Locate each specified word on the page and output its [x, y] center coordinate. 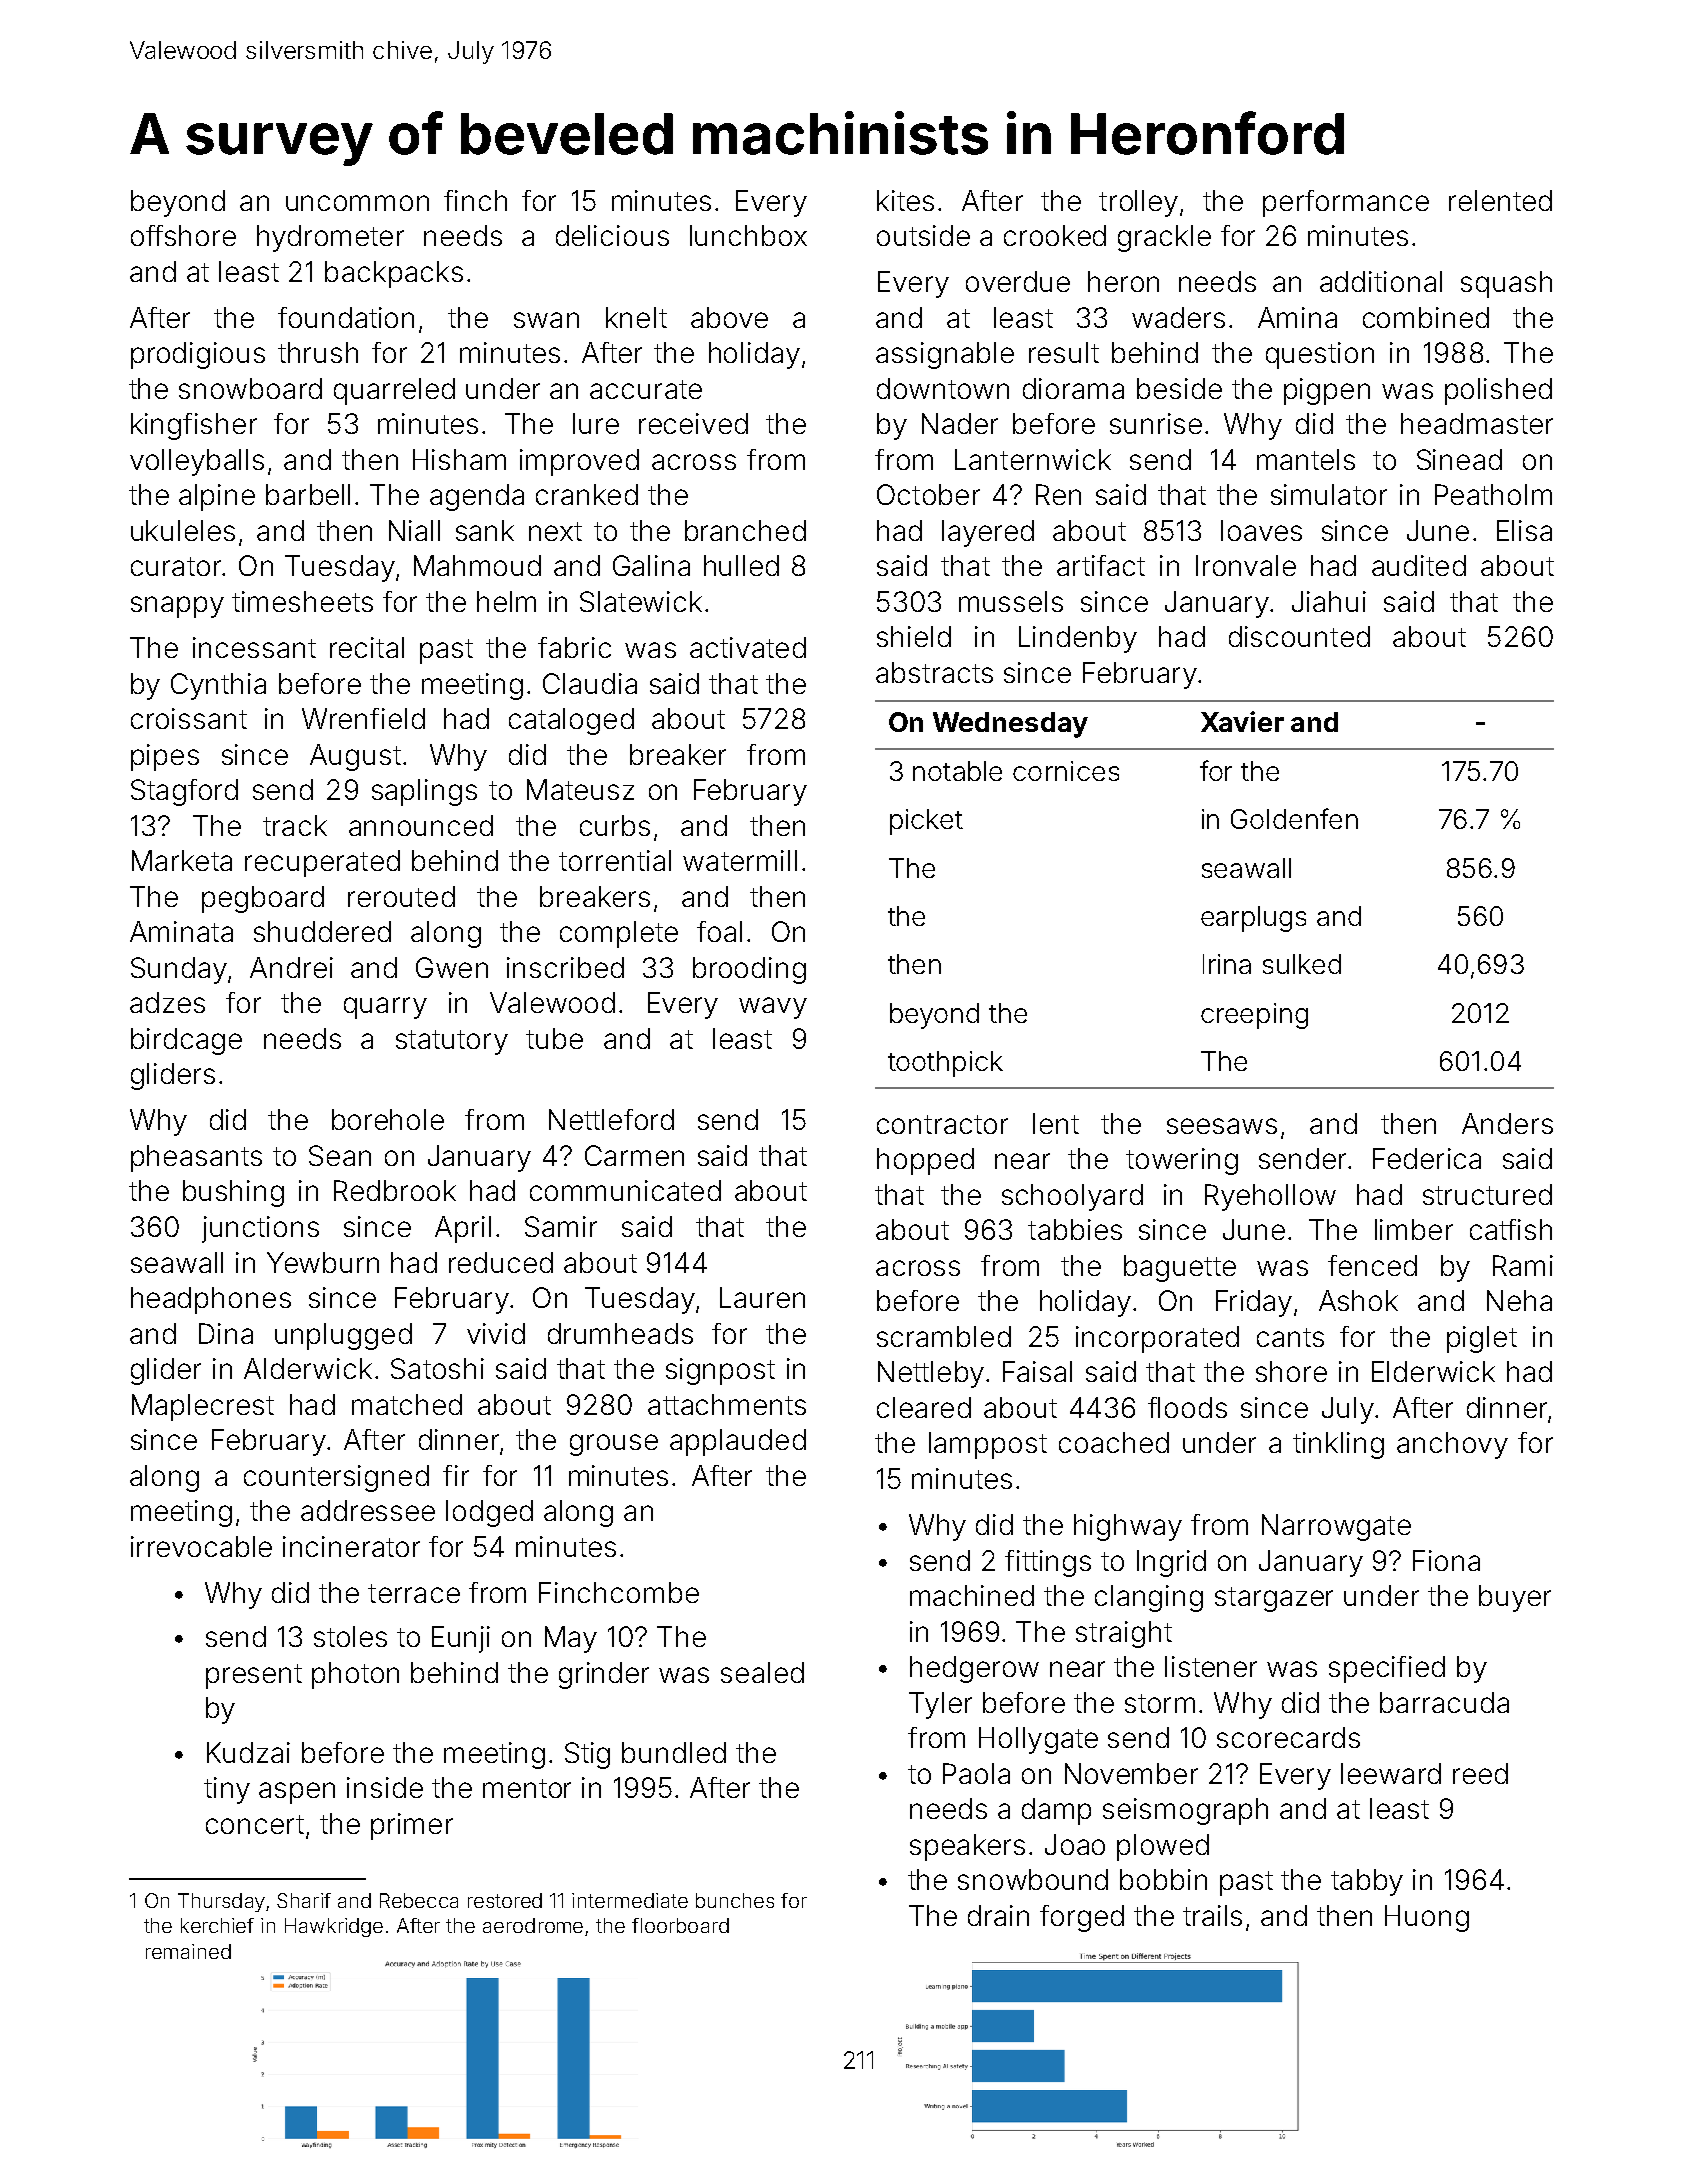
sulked [1302, 964]
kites [905, 200]
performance [1346, 203]
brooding [749, 970]
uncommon [357, 203]
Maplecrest [203, 1407]
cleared [924, 1407]
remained [188, 1951]
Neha [1519, 1300]
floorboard [680, 1925]
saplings [424, 792]
